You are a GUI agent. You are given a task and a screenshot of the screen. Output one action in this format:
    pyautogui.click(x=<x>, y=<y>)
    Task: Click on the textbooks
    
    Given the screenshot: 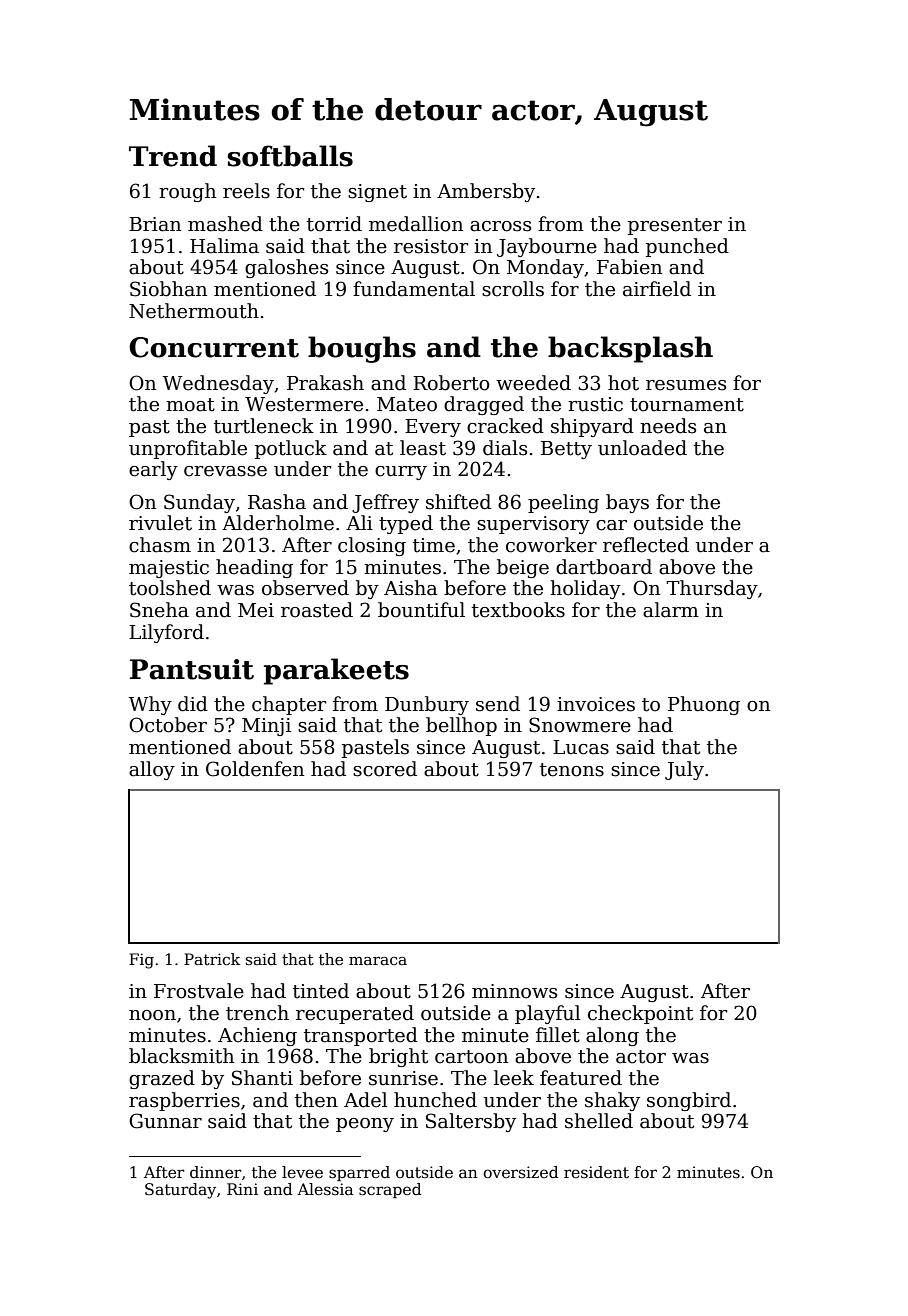 What is the action you would take?
    pyautogui.click(x=518, y=610)
